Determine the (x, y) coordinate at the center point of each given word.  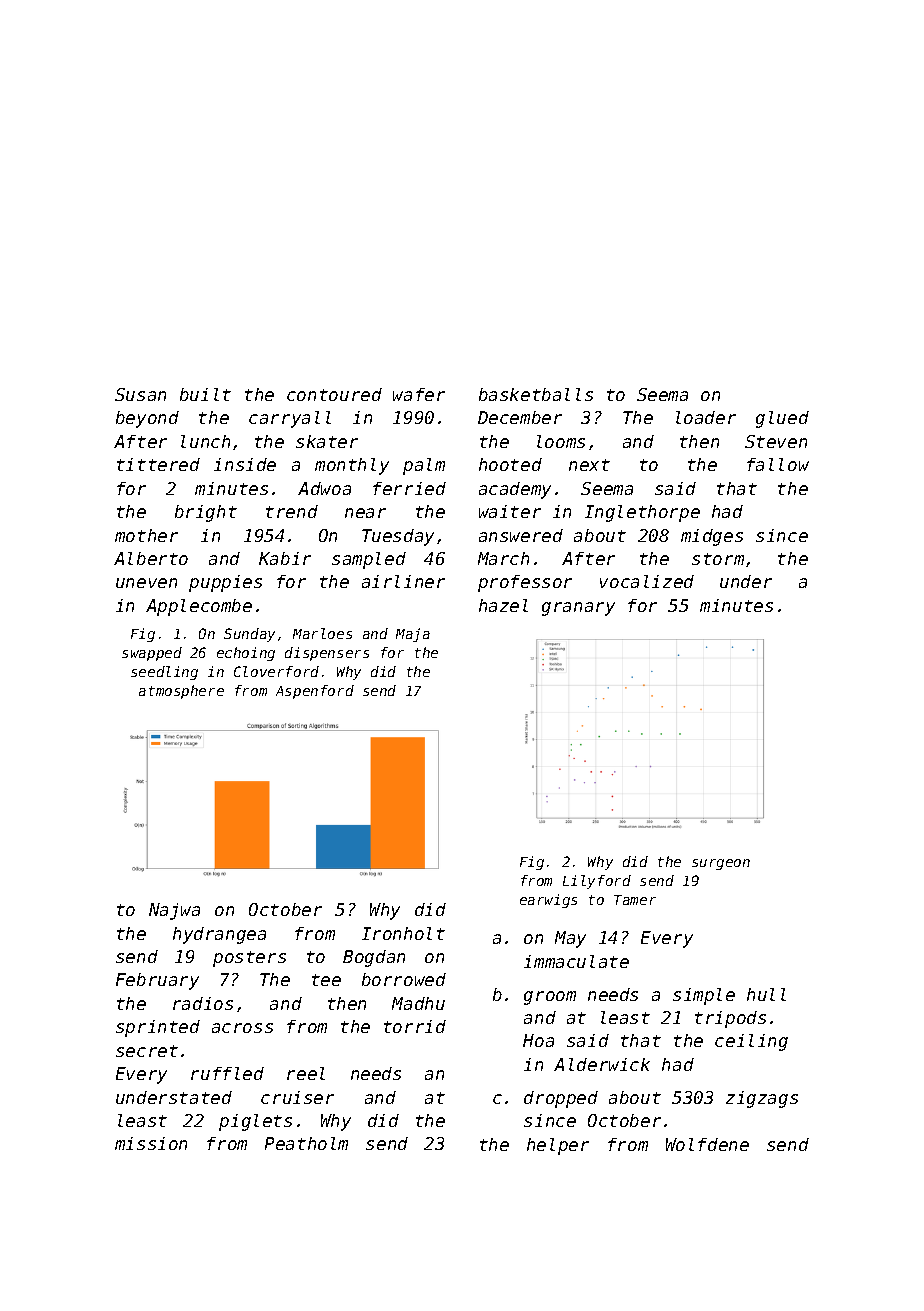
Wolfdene (707, 1144)
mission (151, 1143)
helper (558, 1146)
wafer (419, 394)
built (205, 394)
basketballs (536, 394)
